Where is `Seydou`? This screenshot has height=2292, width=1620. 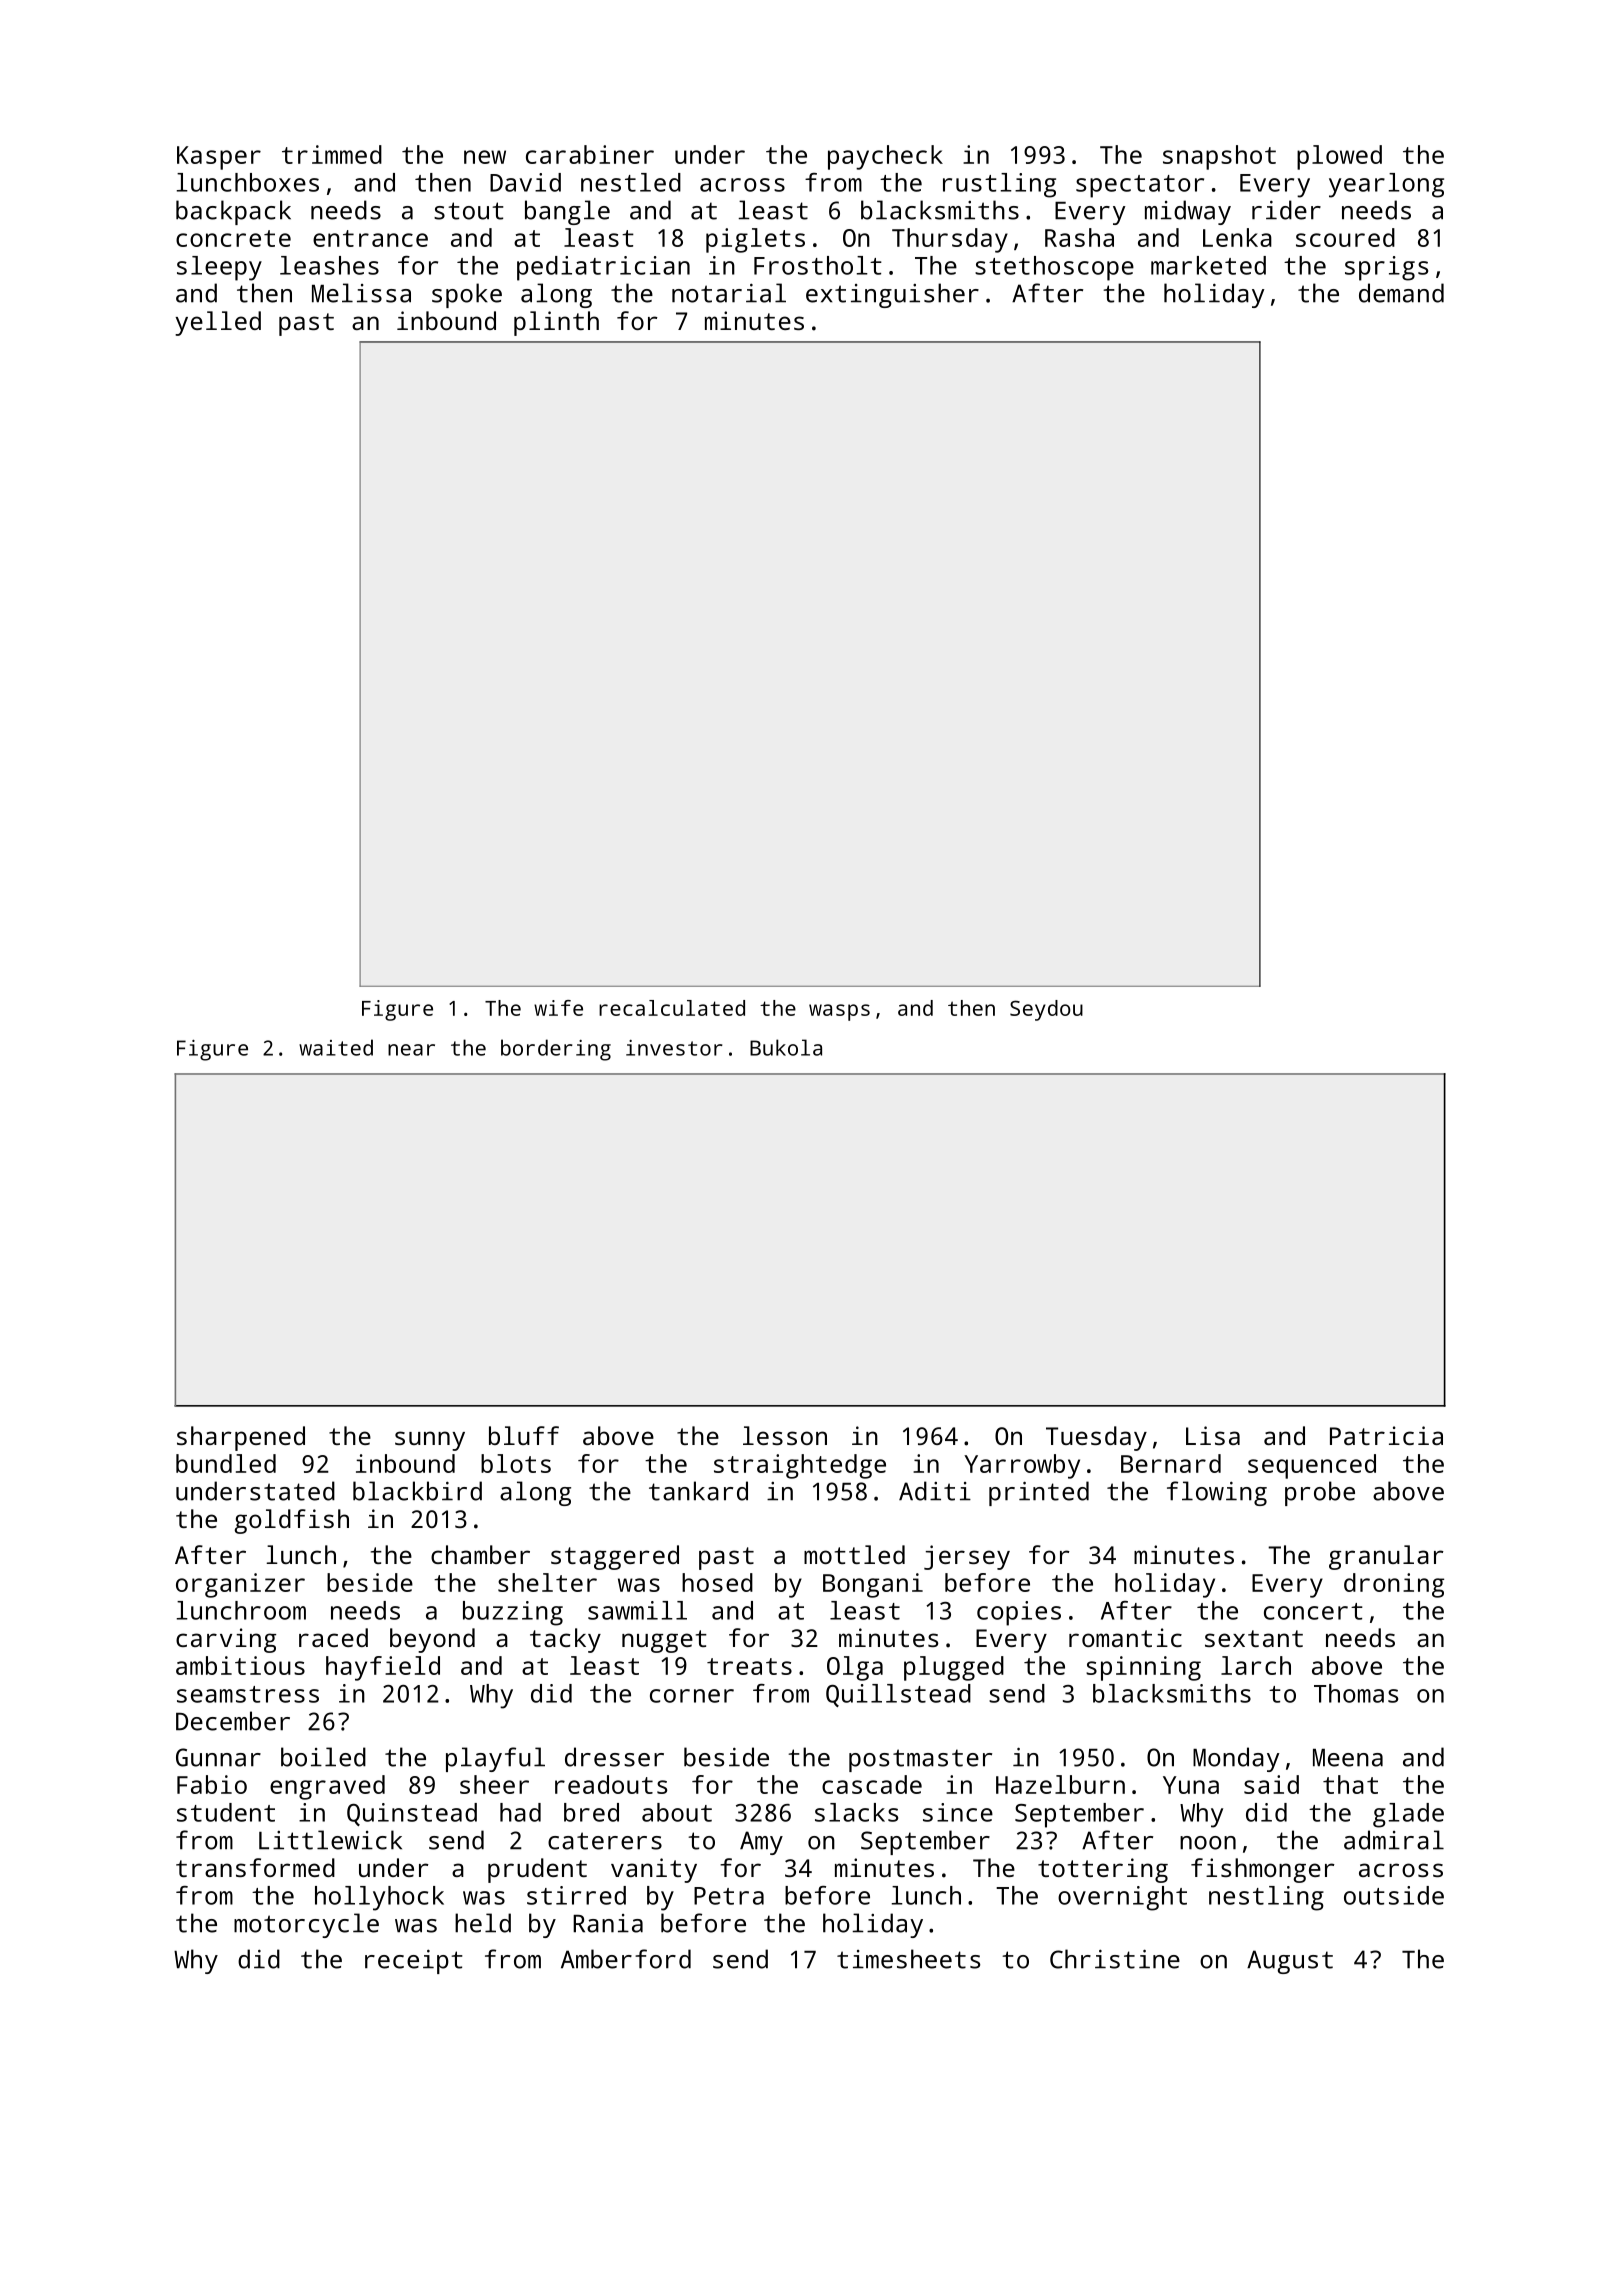 Seydou is located at coordinates (1046, 1010).
